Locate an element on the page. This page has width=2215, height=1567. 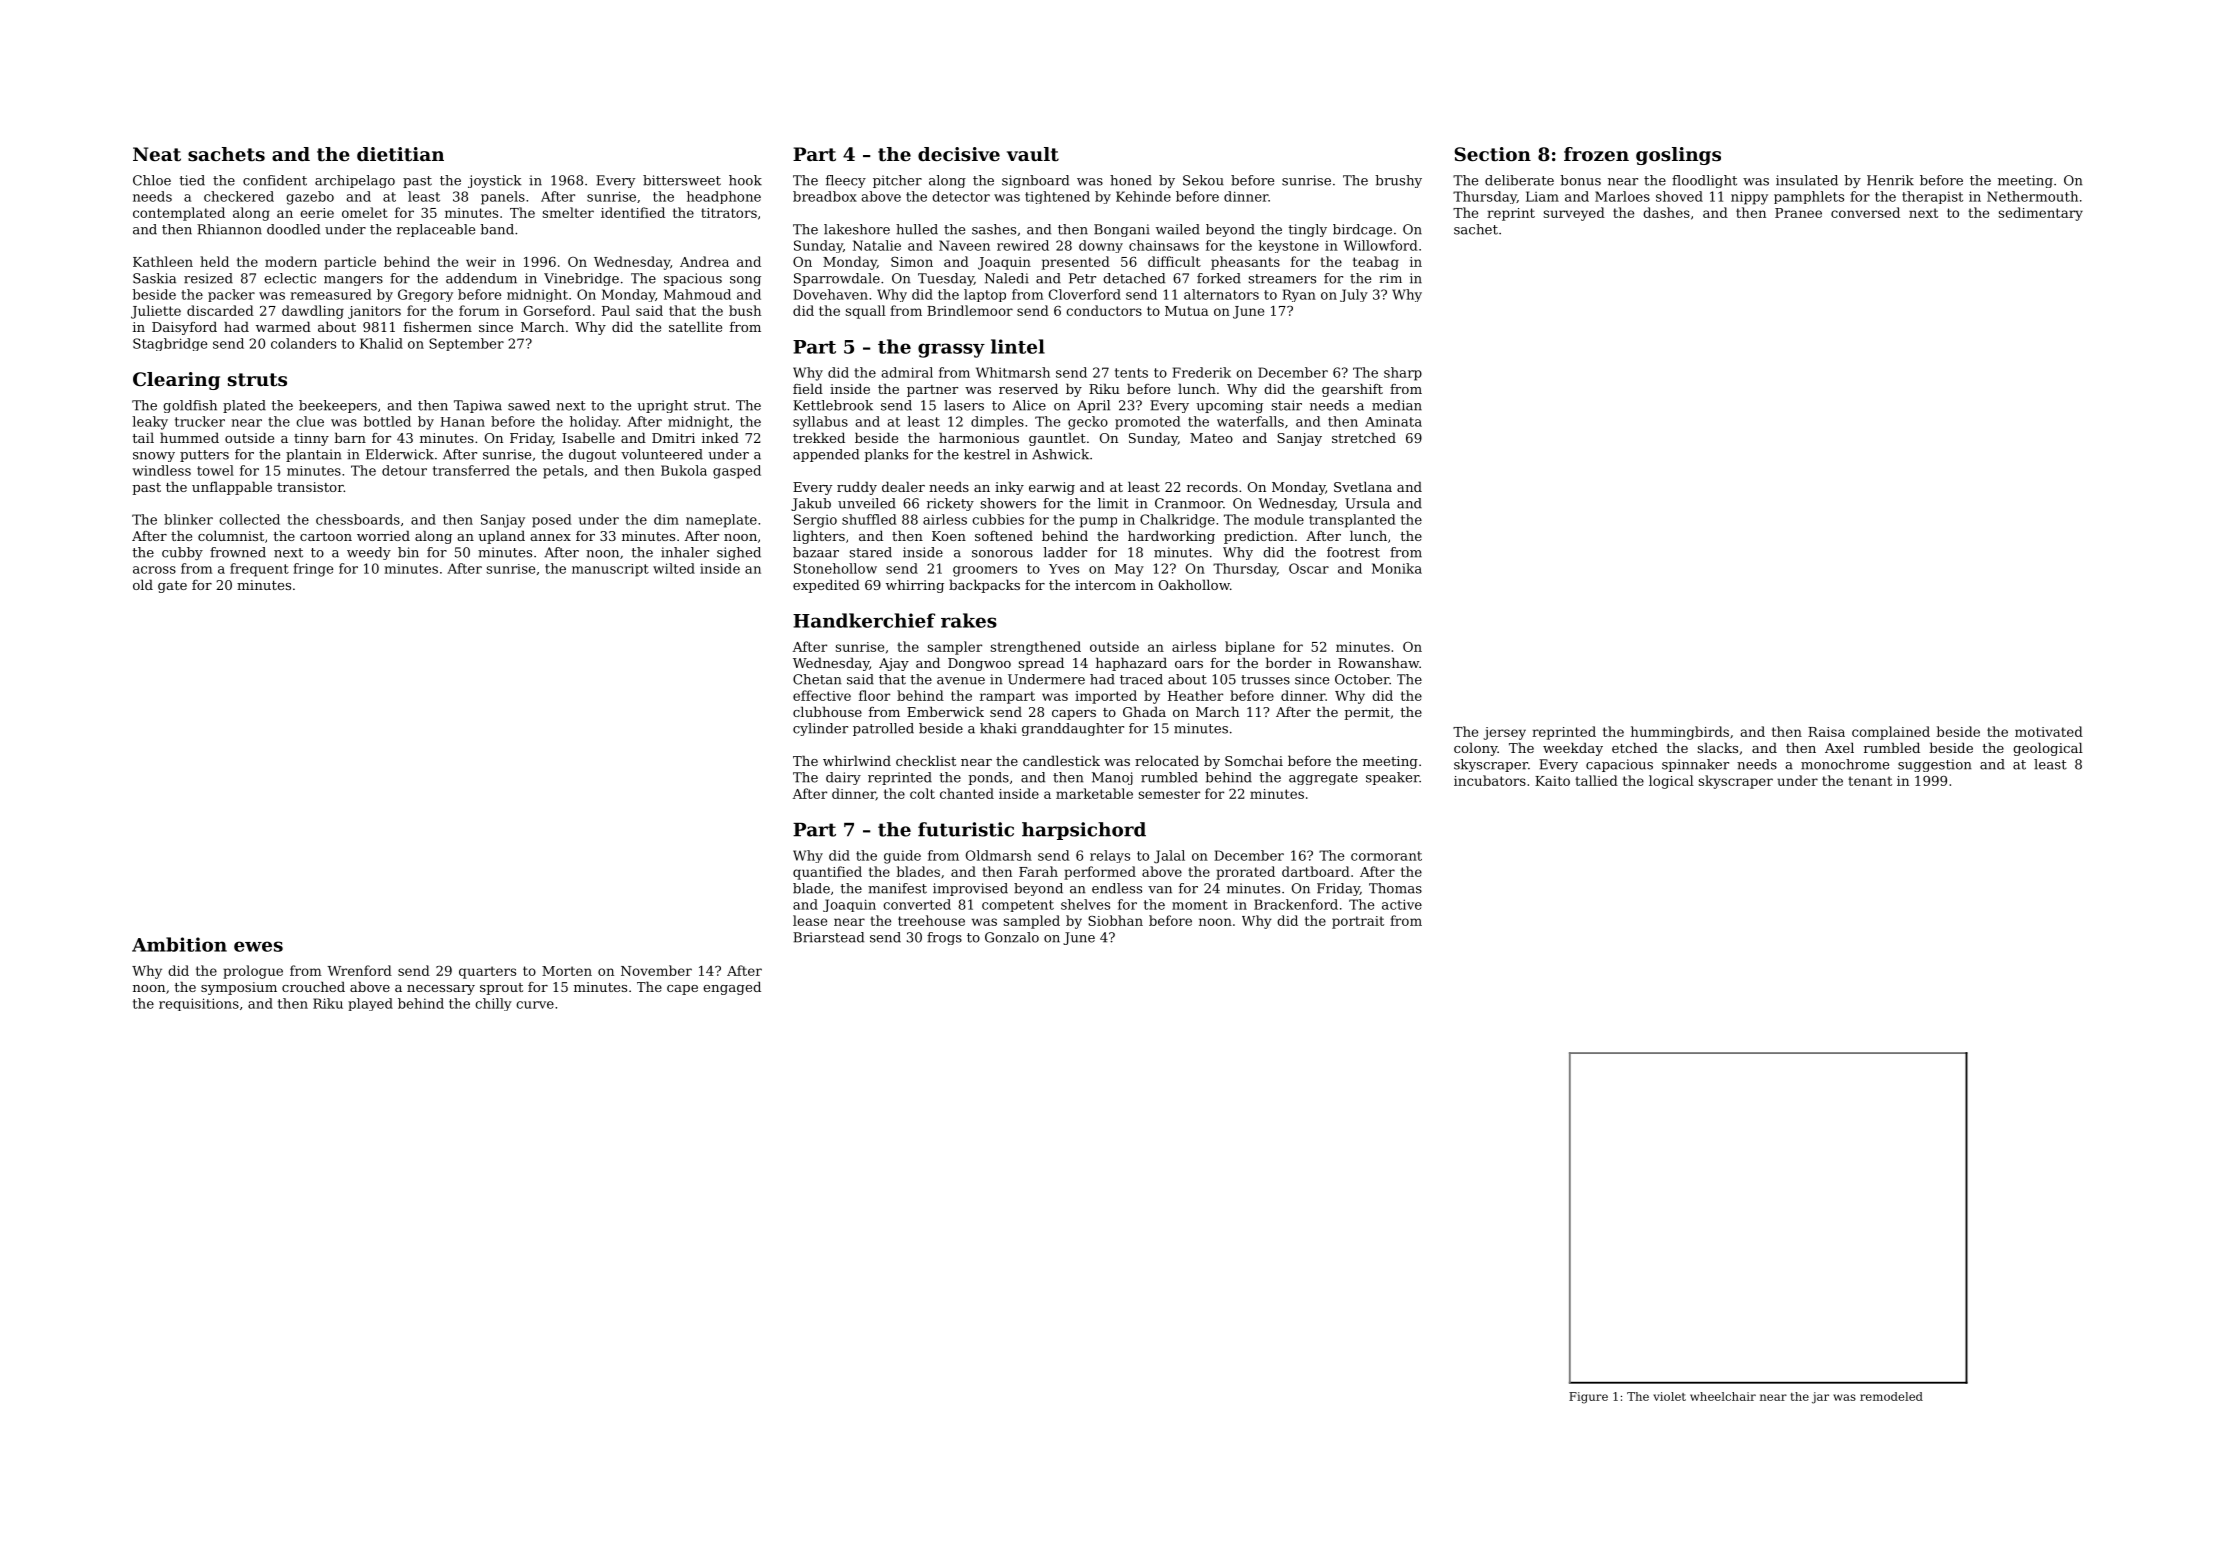
fleecy is located at coordinates (846, 181).
